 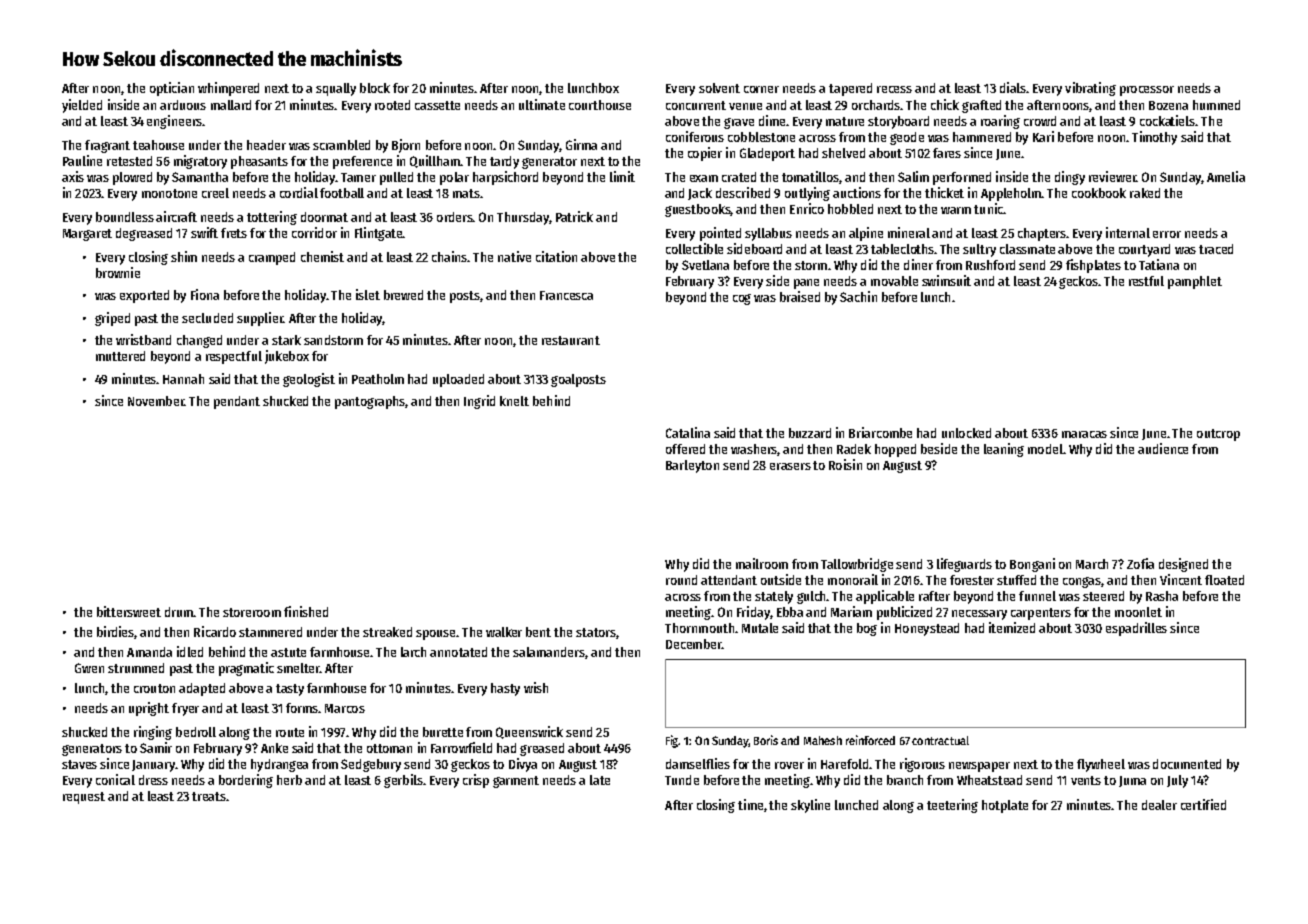 What do you see at coordinates (82, 106) in the page?
I see `yielded` at bounding box center [82, 106].
